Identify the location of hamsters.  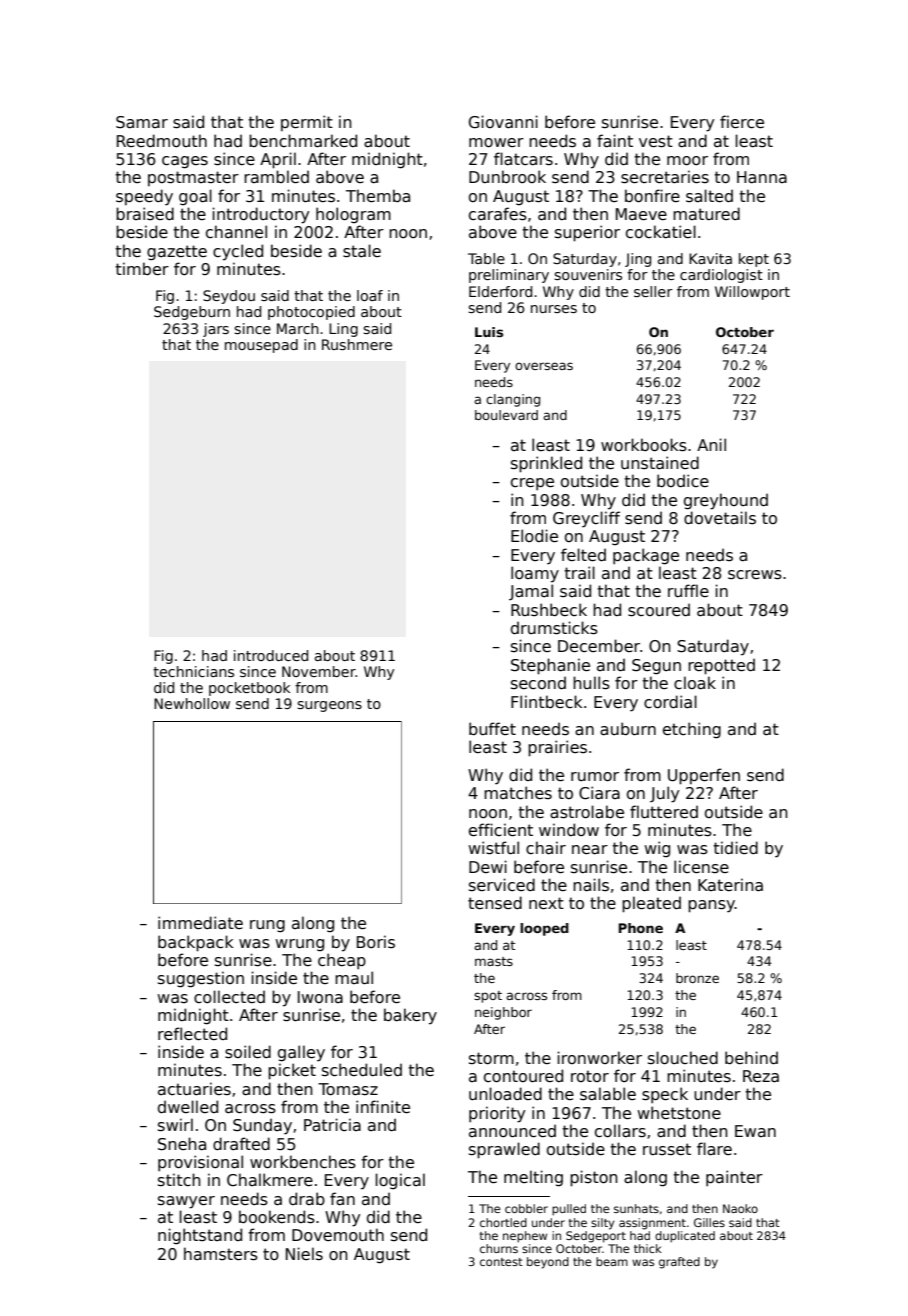
(221, 1254).
